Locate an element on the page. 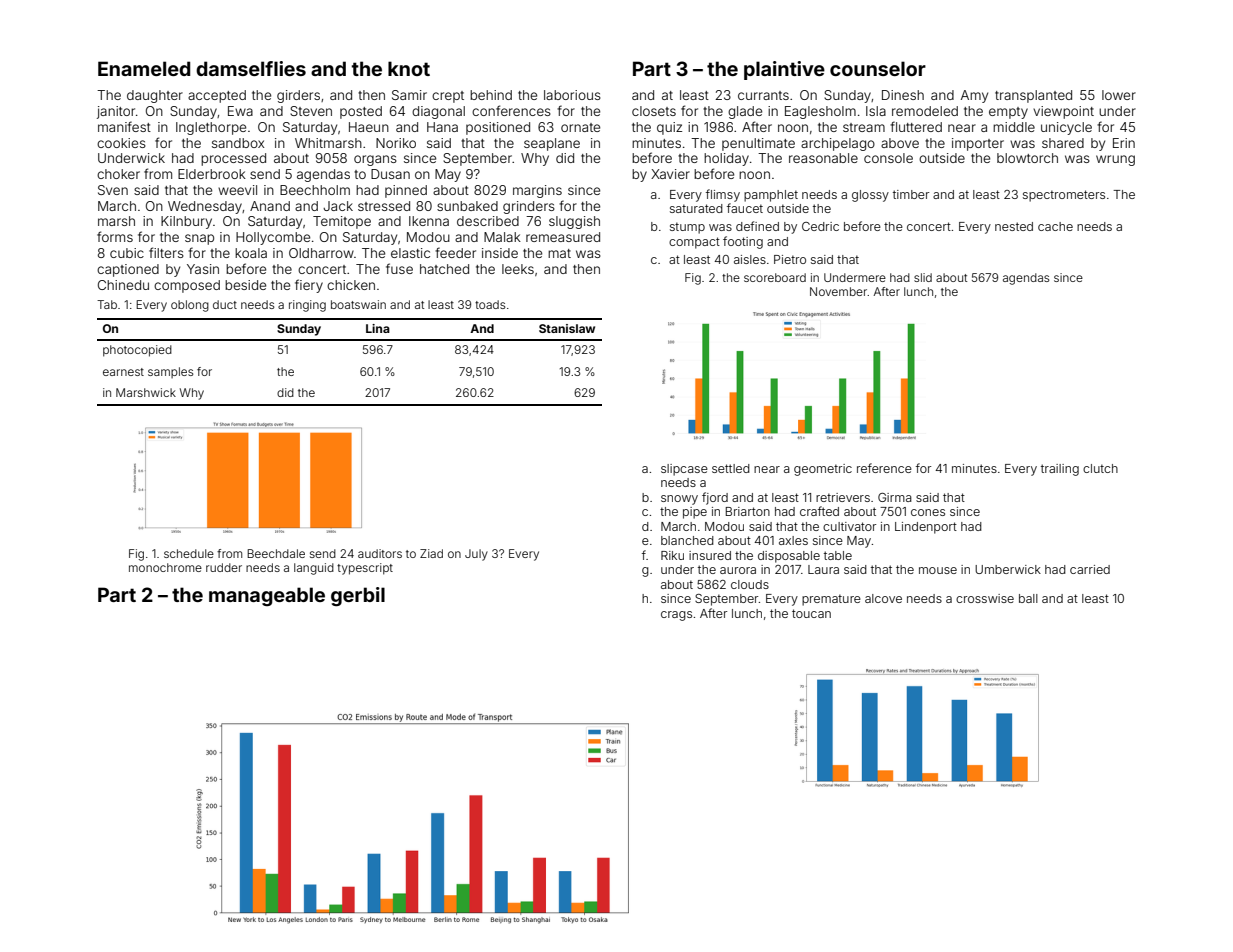 Image resolution: width=1233 pixels, height=952 pixels. Beechdale is located at coordinates (276, 553).
